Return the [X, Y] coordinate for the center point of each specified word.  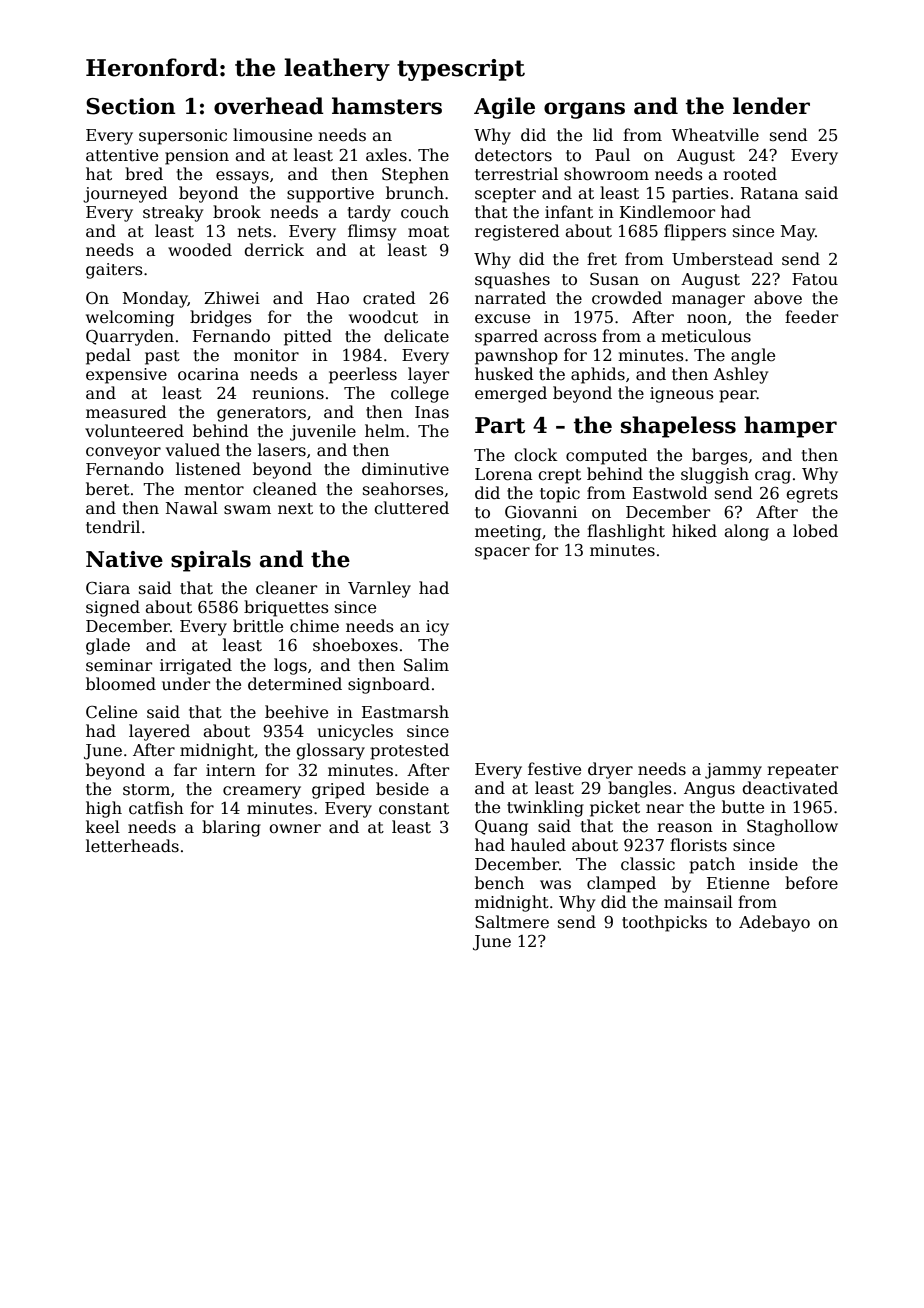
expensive [126, 376]
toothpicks [664, 923]
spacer [502, 553]
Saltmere [512, 922]
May [798, 233]
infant [569, 211]
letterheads [132, 846]
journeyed [125, 194]
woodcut [383, 316]
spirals [211, 561]
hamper [790, 427]
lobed [815, 531]
